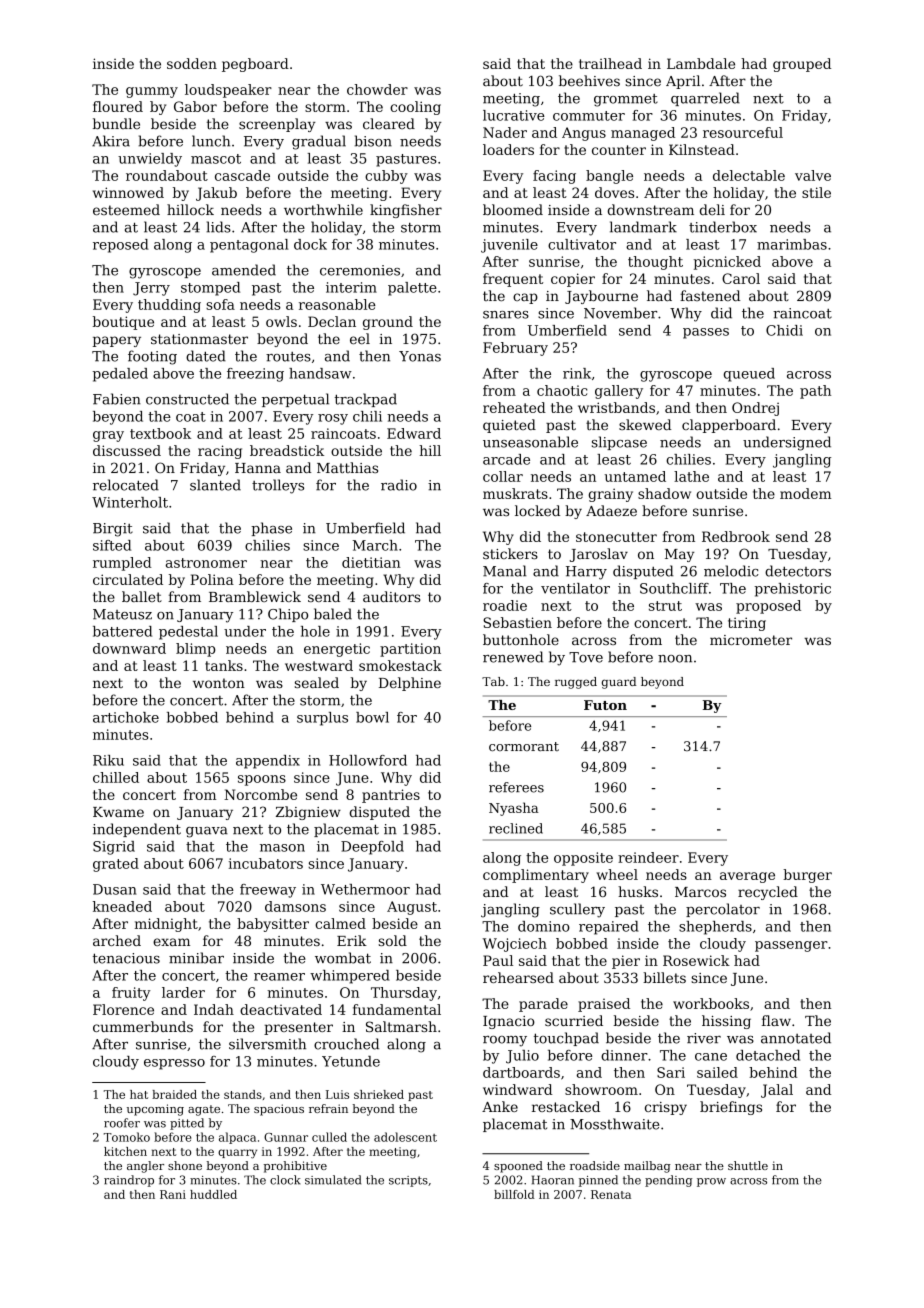  Describe the element at coordinates (798, 571) in the image. I see `detectors` at that location.
